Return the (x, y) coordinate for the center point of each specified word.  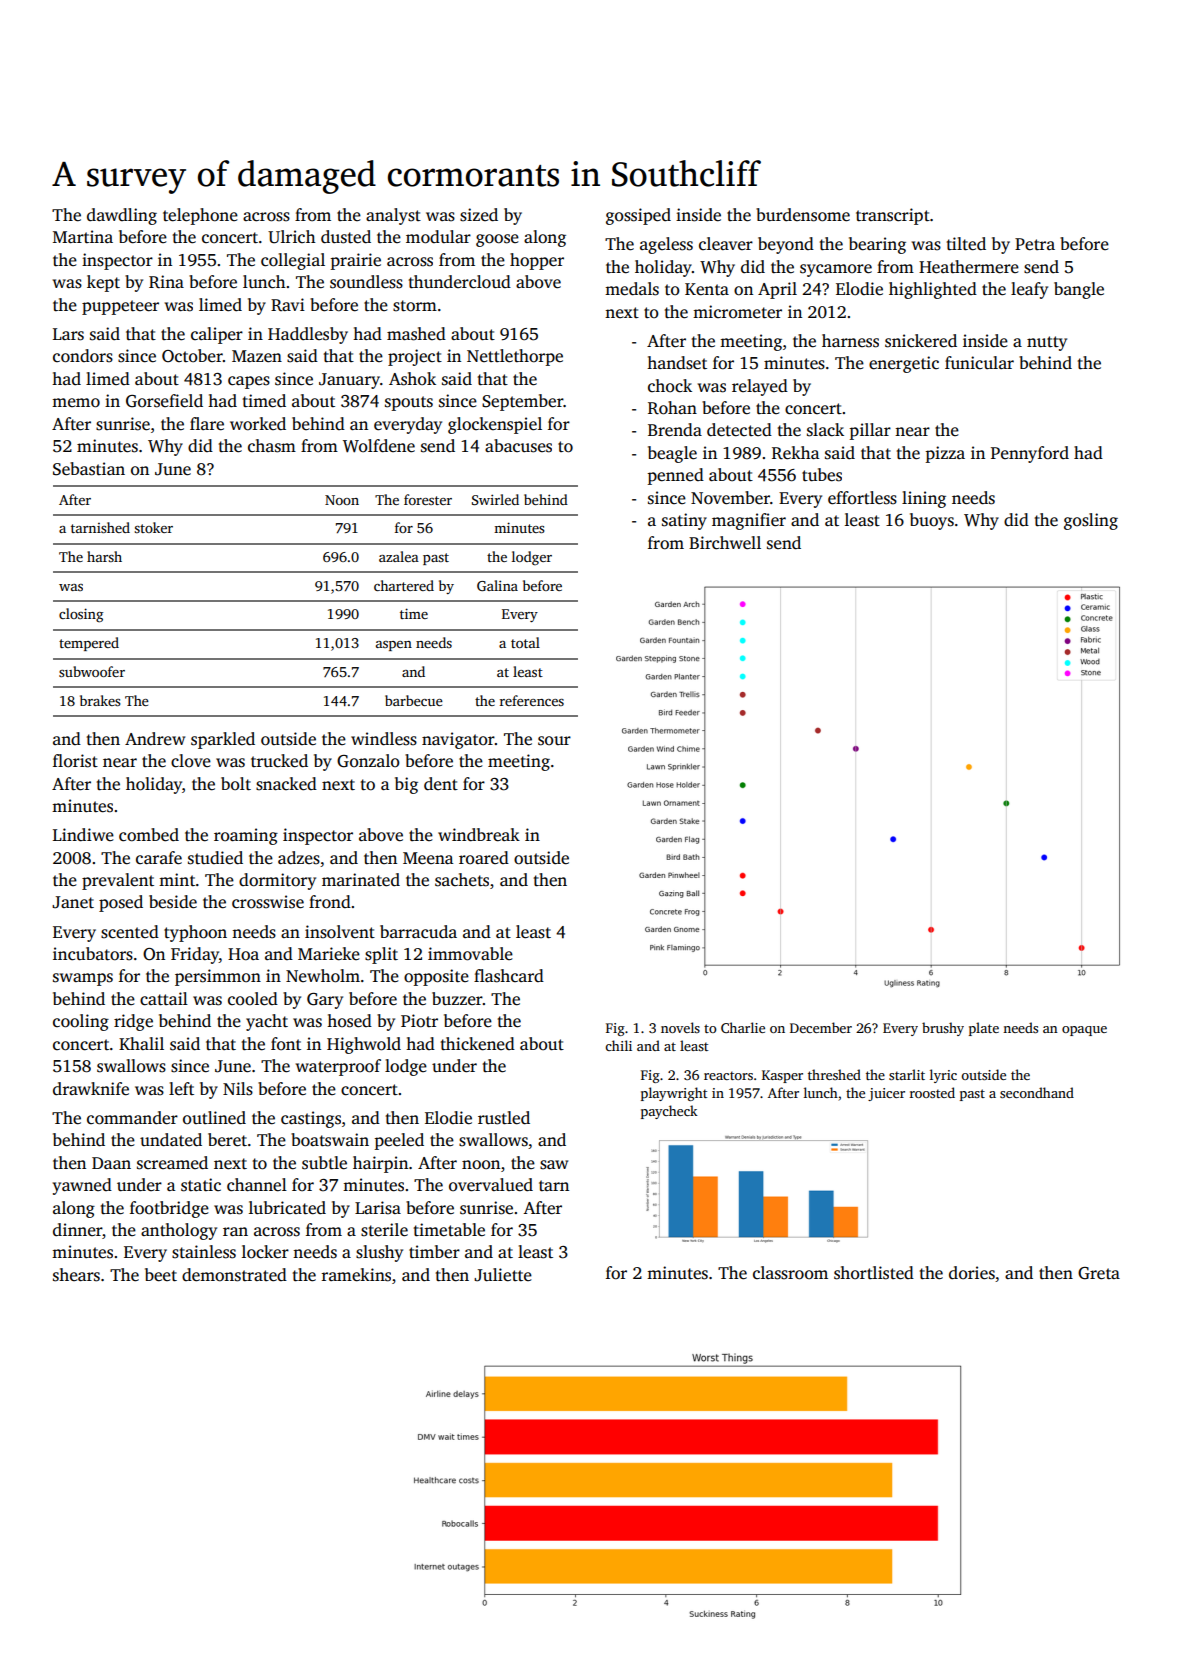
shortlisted (874, 1273)
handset (677, 363)
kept (103, 283)
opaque (1084, 1031)
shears (76, 1275)
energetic (904, 364)
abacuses (518, 446)
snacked (286, 784)
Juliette (503, 1275)
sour (554, 741)
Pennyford (1030, 454)
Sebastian (89, 469)
